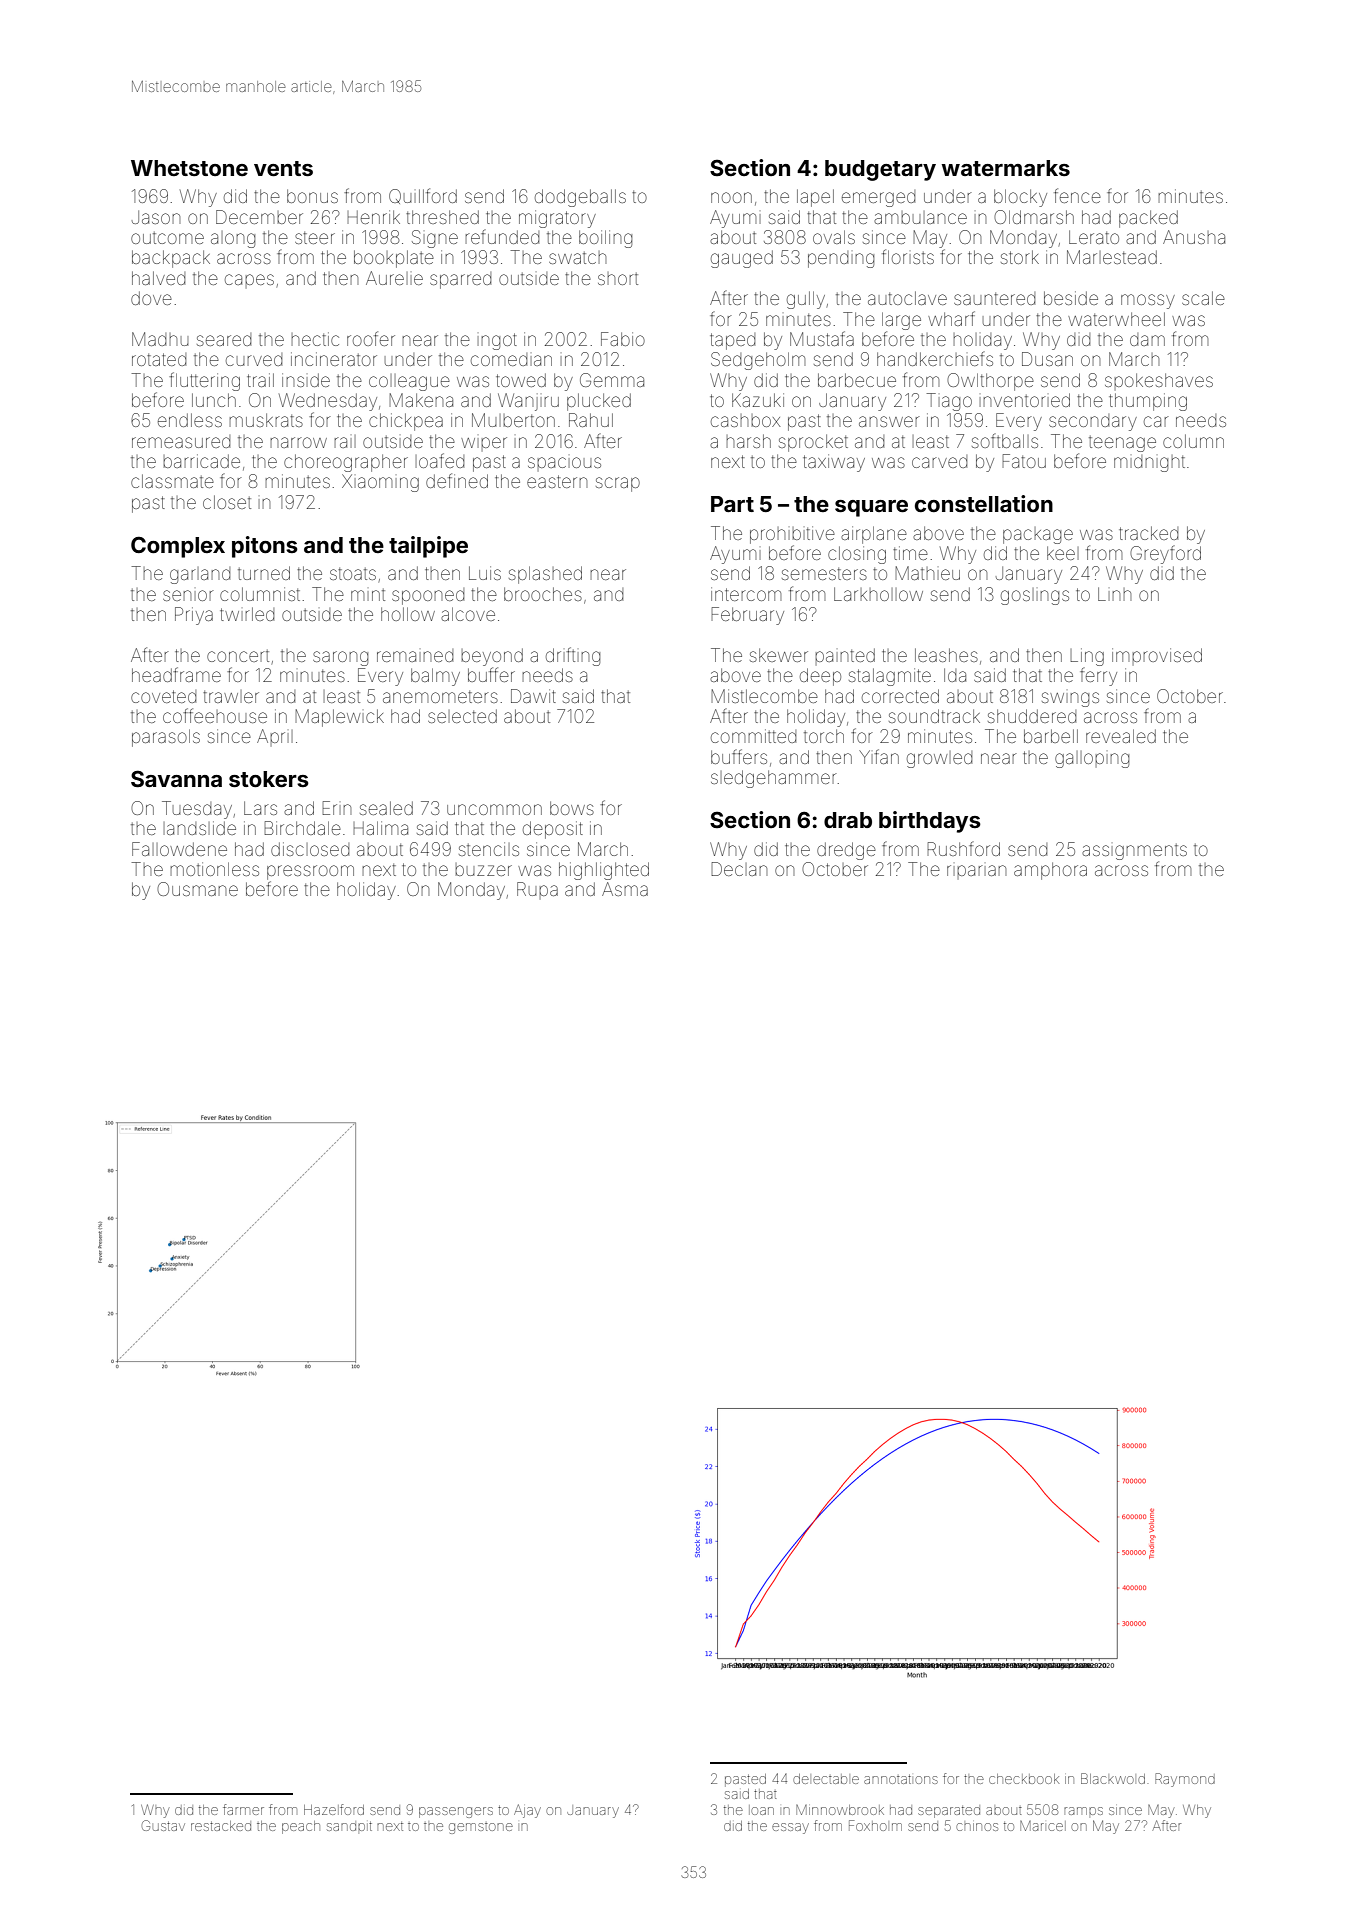 The image size is (1361, 1925). What do you see at coordinates (310, 872) in the document?
I see `pressroom` at bounding box center [310, 872].
